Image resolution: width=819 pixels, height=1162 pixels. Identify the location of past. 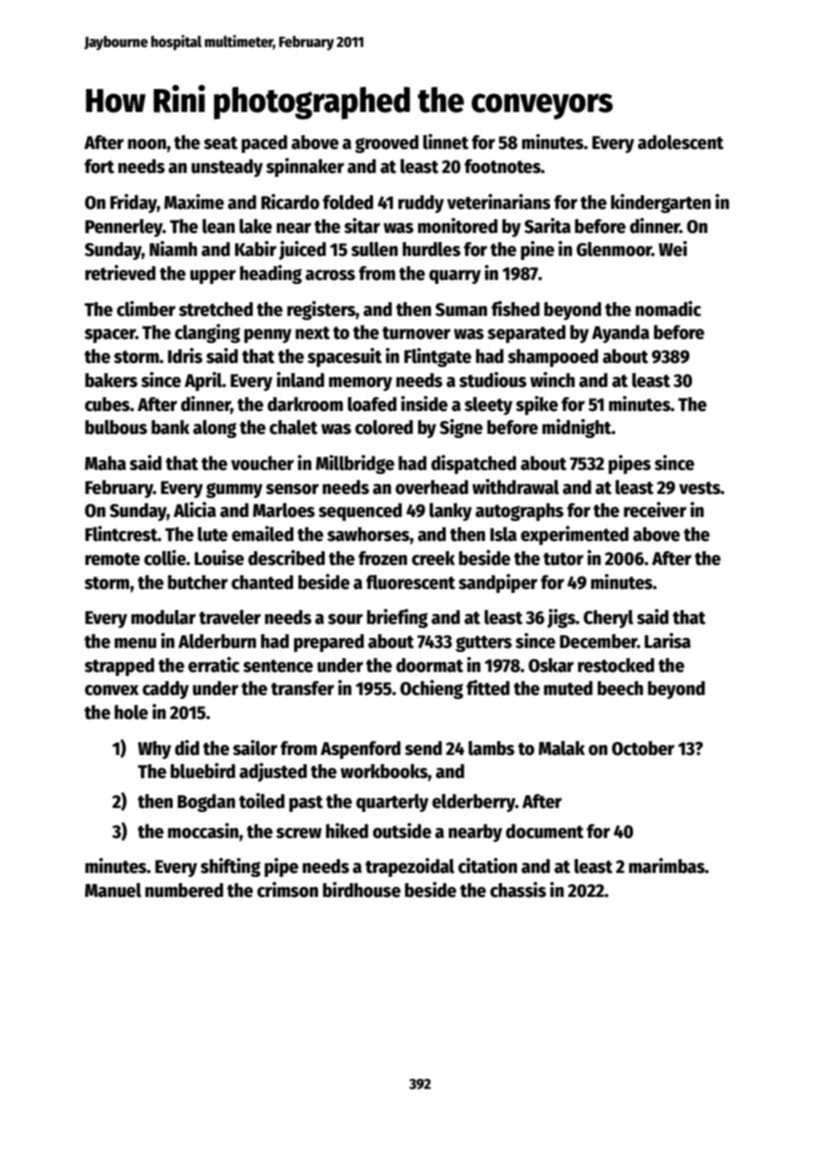
(306, 803).
